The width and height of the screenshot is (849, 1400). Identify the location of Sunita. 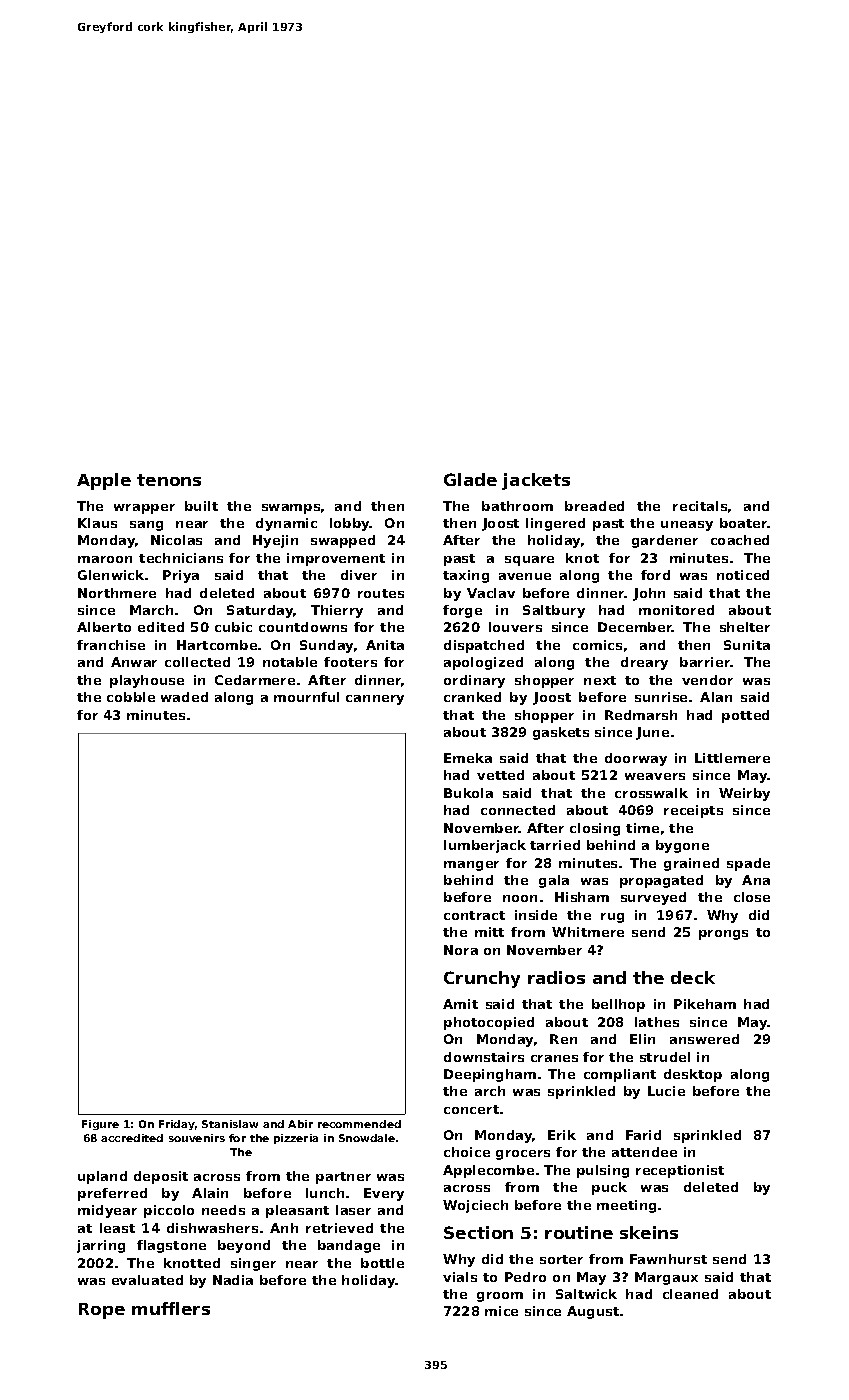
(747, 645).
